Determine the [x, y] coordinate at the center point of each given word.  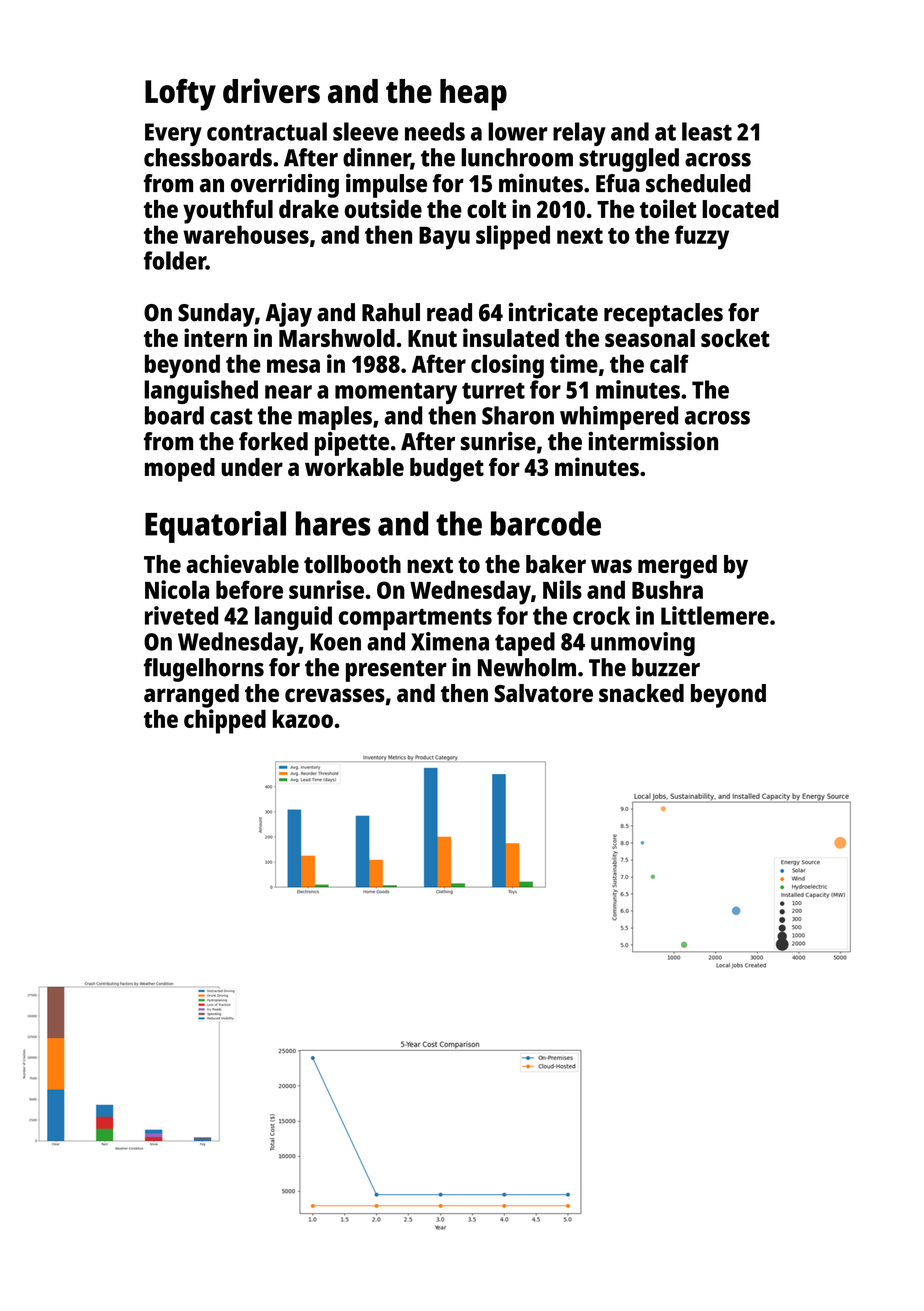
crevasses [335, 695]
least [707, 131]
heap [473, 95]
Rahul [391, 312]
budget [447, 470]
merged [677, 567]
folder [175, 260]
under [252, 467]
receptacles [663, 315]
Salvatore [543, 693]
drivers [271, 90]
